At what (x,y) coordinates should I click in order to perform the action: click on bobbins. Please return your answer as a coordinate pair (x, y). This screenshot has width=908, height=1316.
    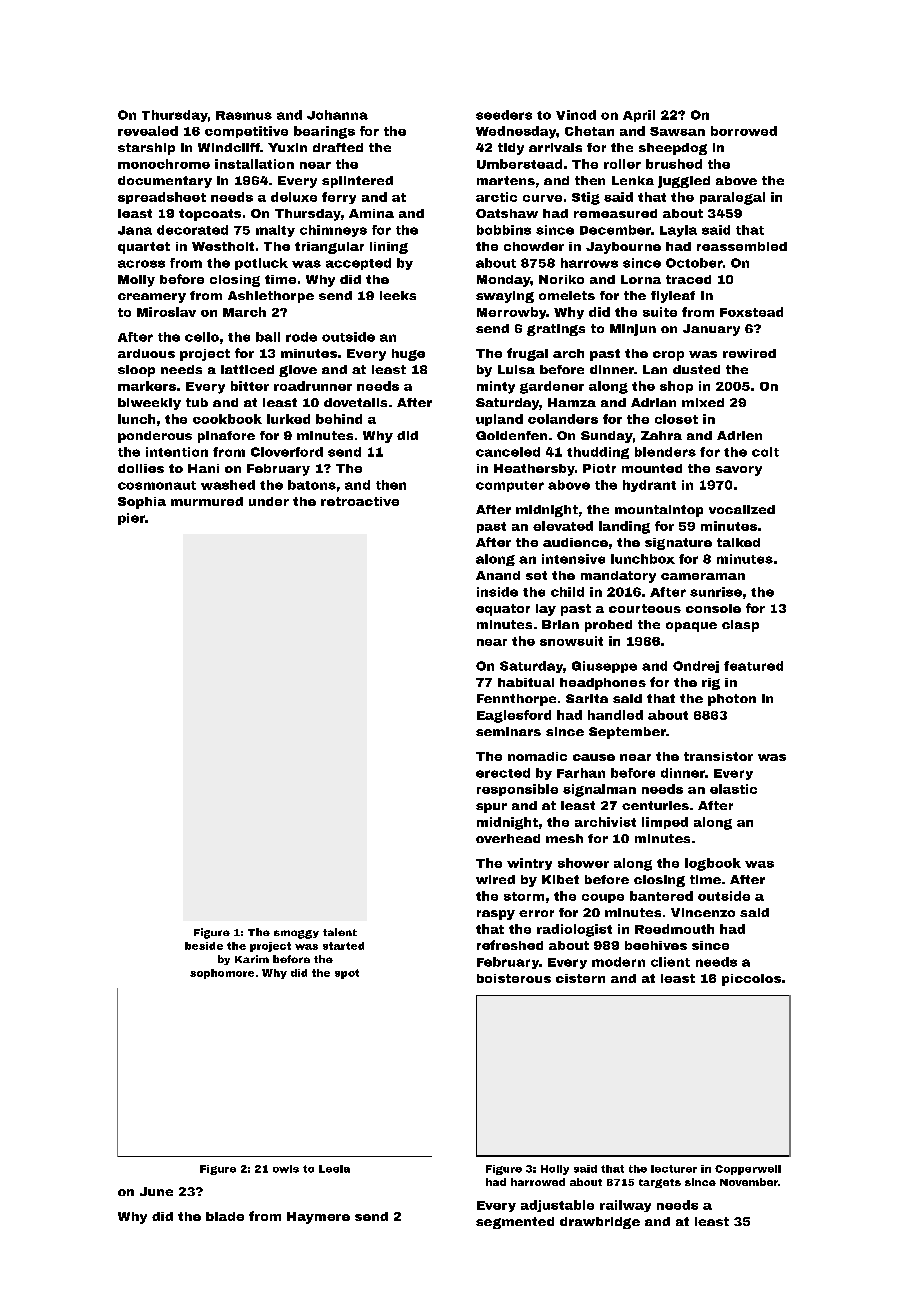
    Looking at the image, I should click on (504, 230).
